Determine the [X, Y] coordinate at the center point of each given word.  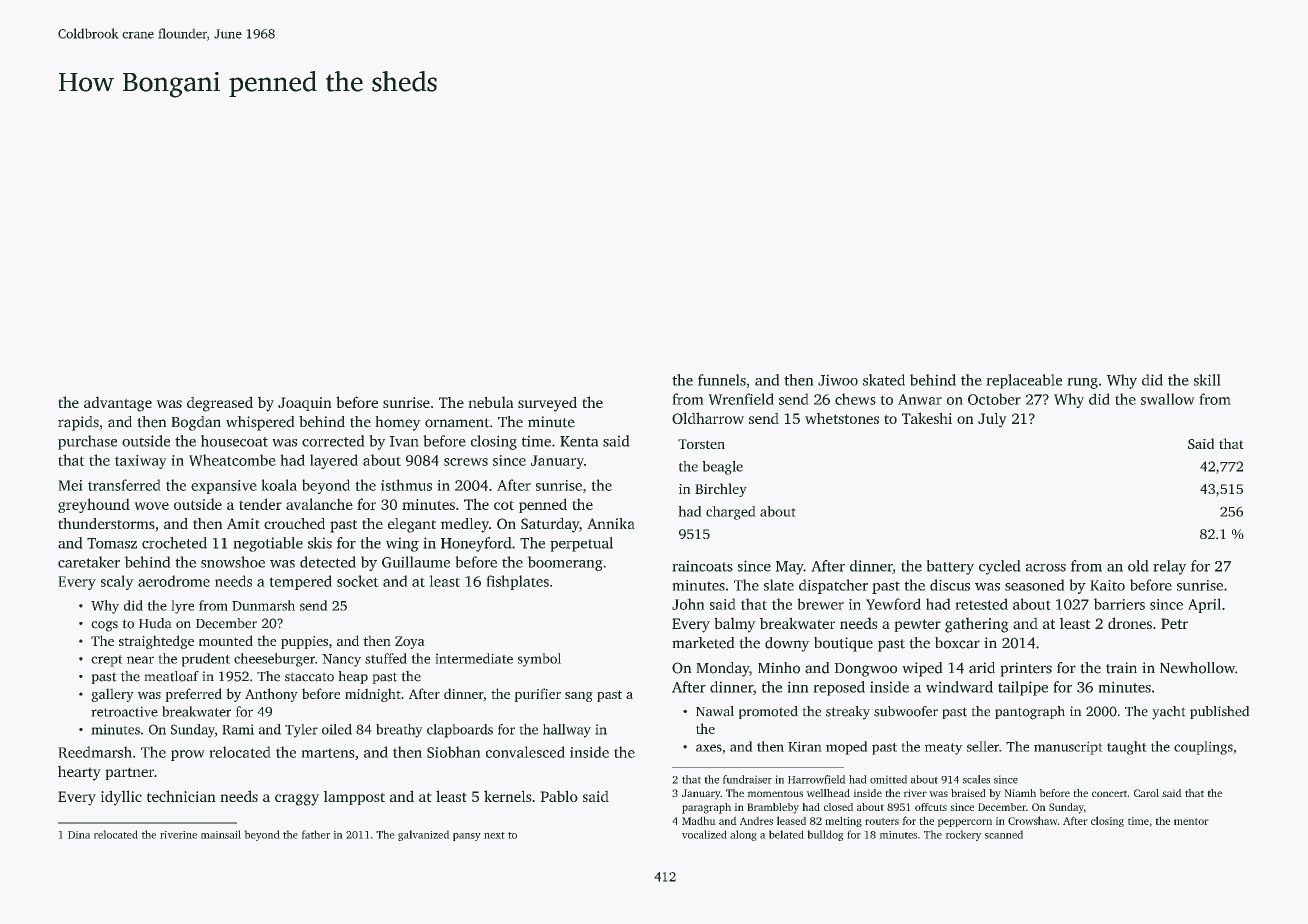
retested [982, 604]
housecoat [234, 441]
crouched [294, 523]
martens [328, 753]
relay [1170, 567]
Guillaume [416, 562]
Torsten [701, 444]
